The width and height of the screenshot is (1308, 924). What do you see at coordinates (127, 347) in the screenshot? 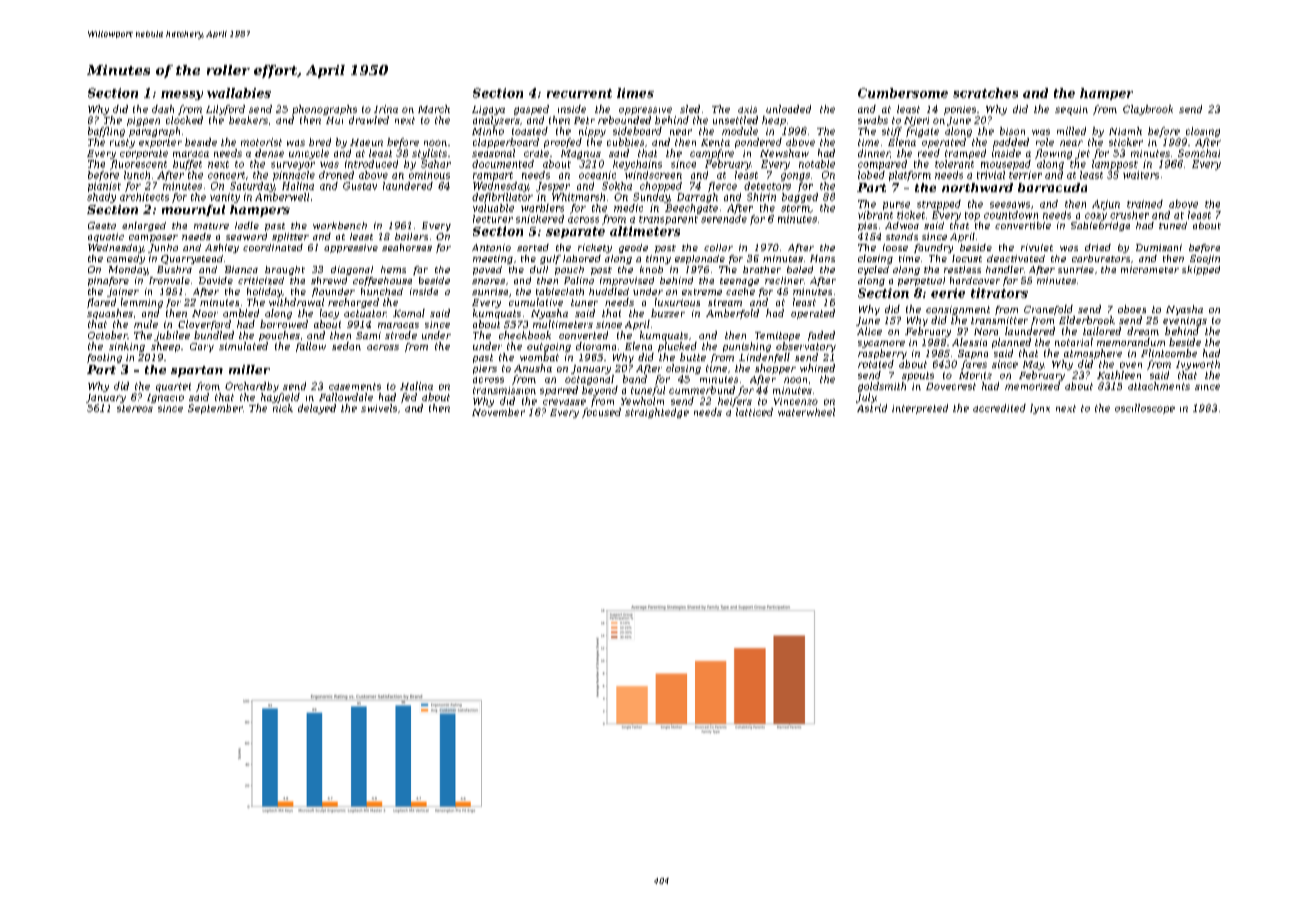
I see `sinking` at bounding box center [127, 347].
